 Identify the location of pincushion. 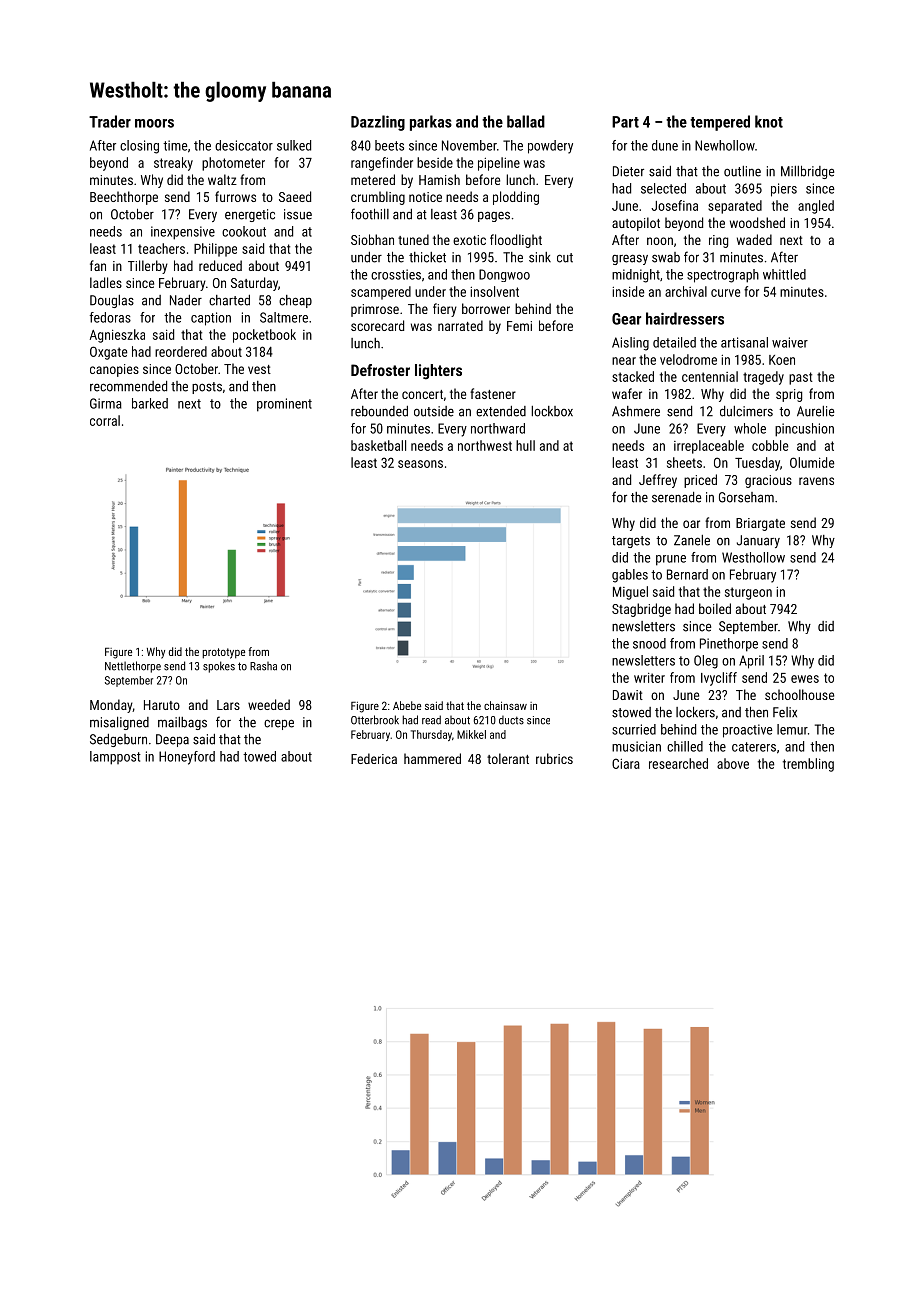
(804, 430).
